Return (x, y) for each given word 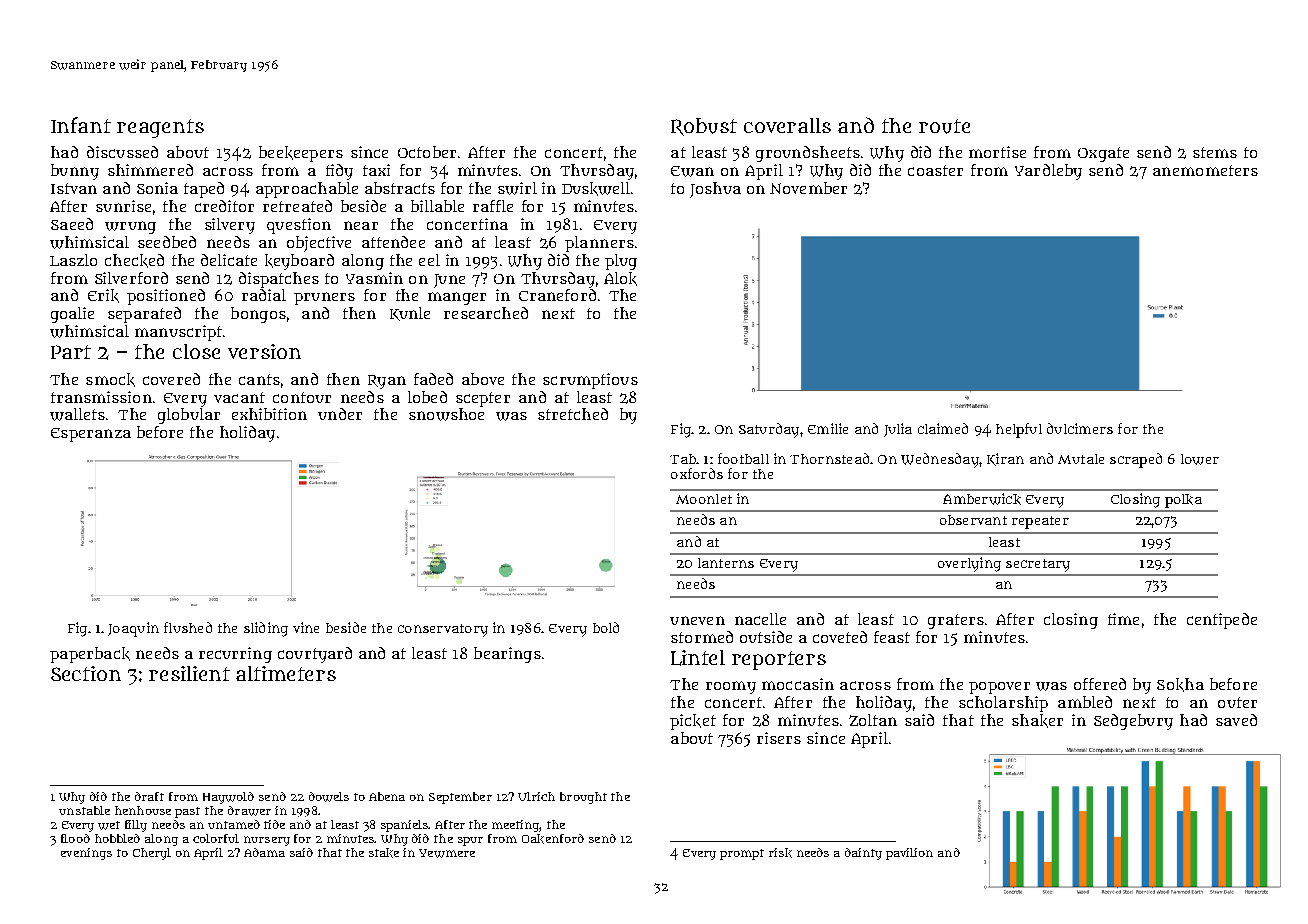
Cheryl (152, 854)
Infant (81, 125)
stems (1215, 152)
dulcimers (1080, 428)
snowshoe (446, 414)
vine (306, 627)
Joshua (715, 190)
